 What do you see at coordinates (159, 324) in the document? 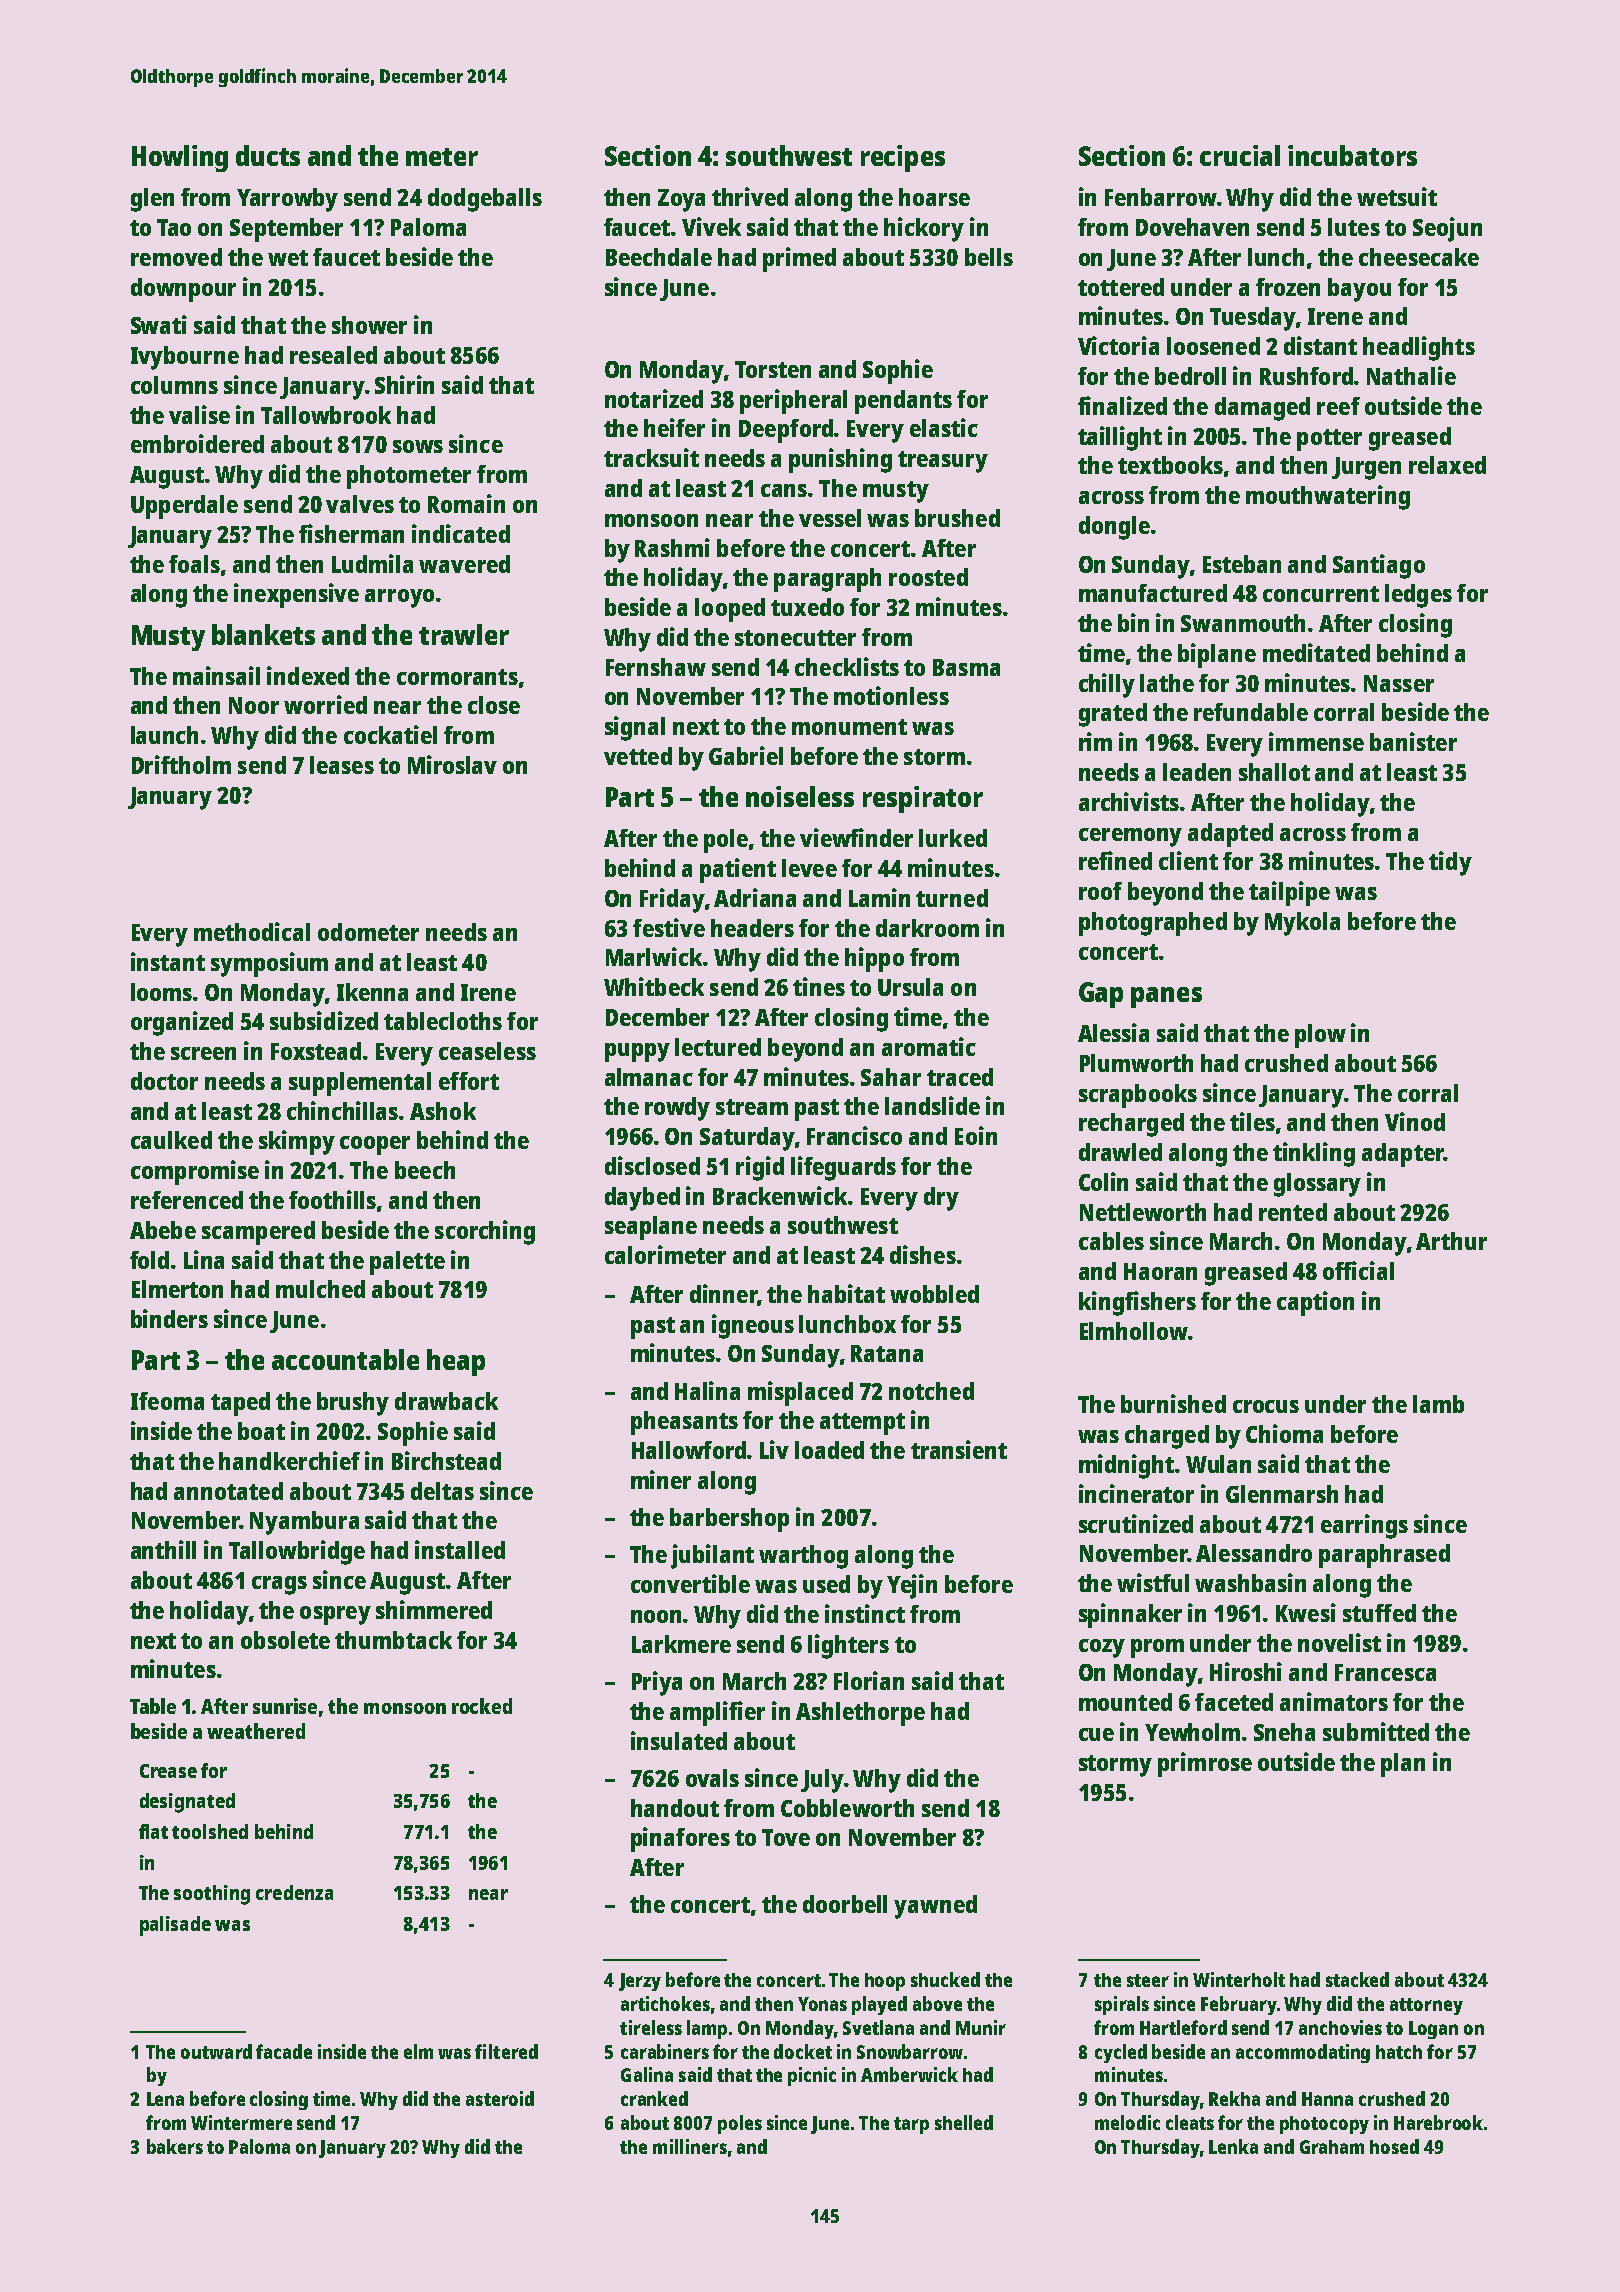
I see `Swati` at bounding box center [159, 324].
